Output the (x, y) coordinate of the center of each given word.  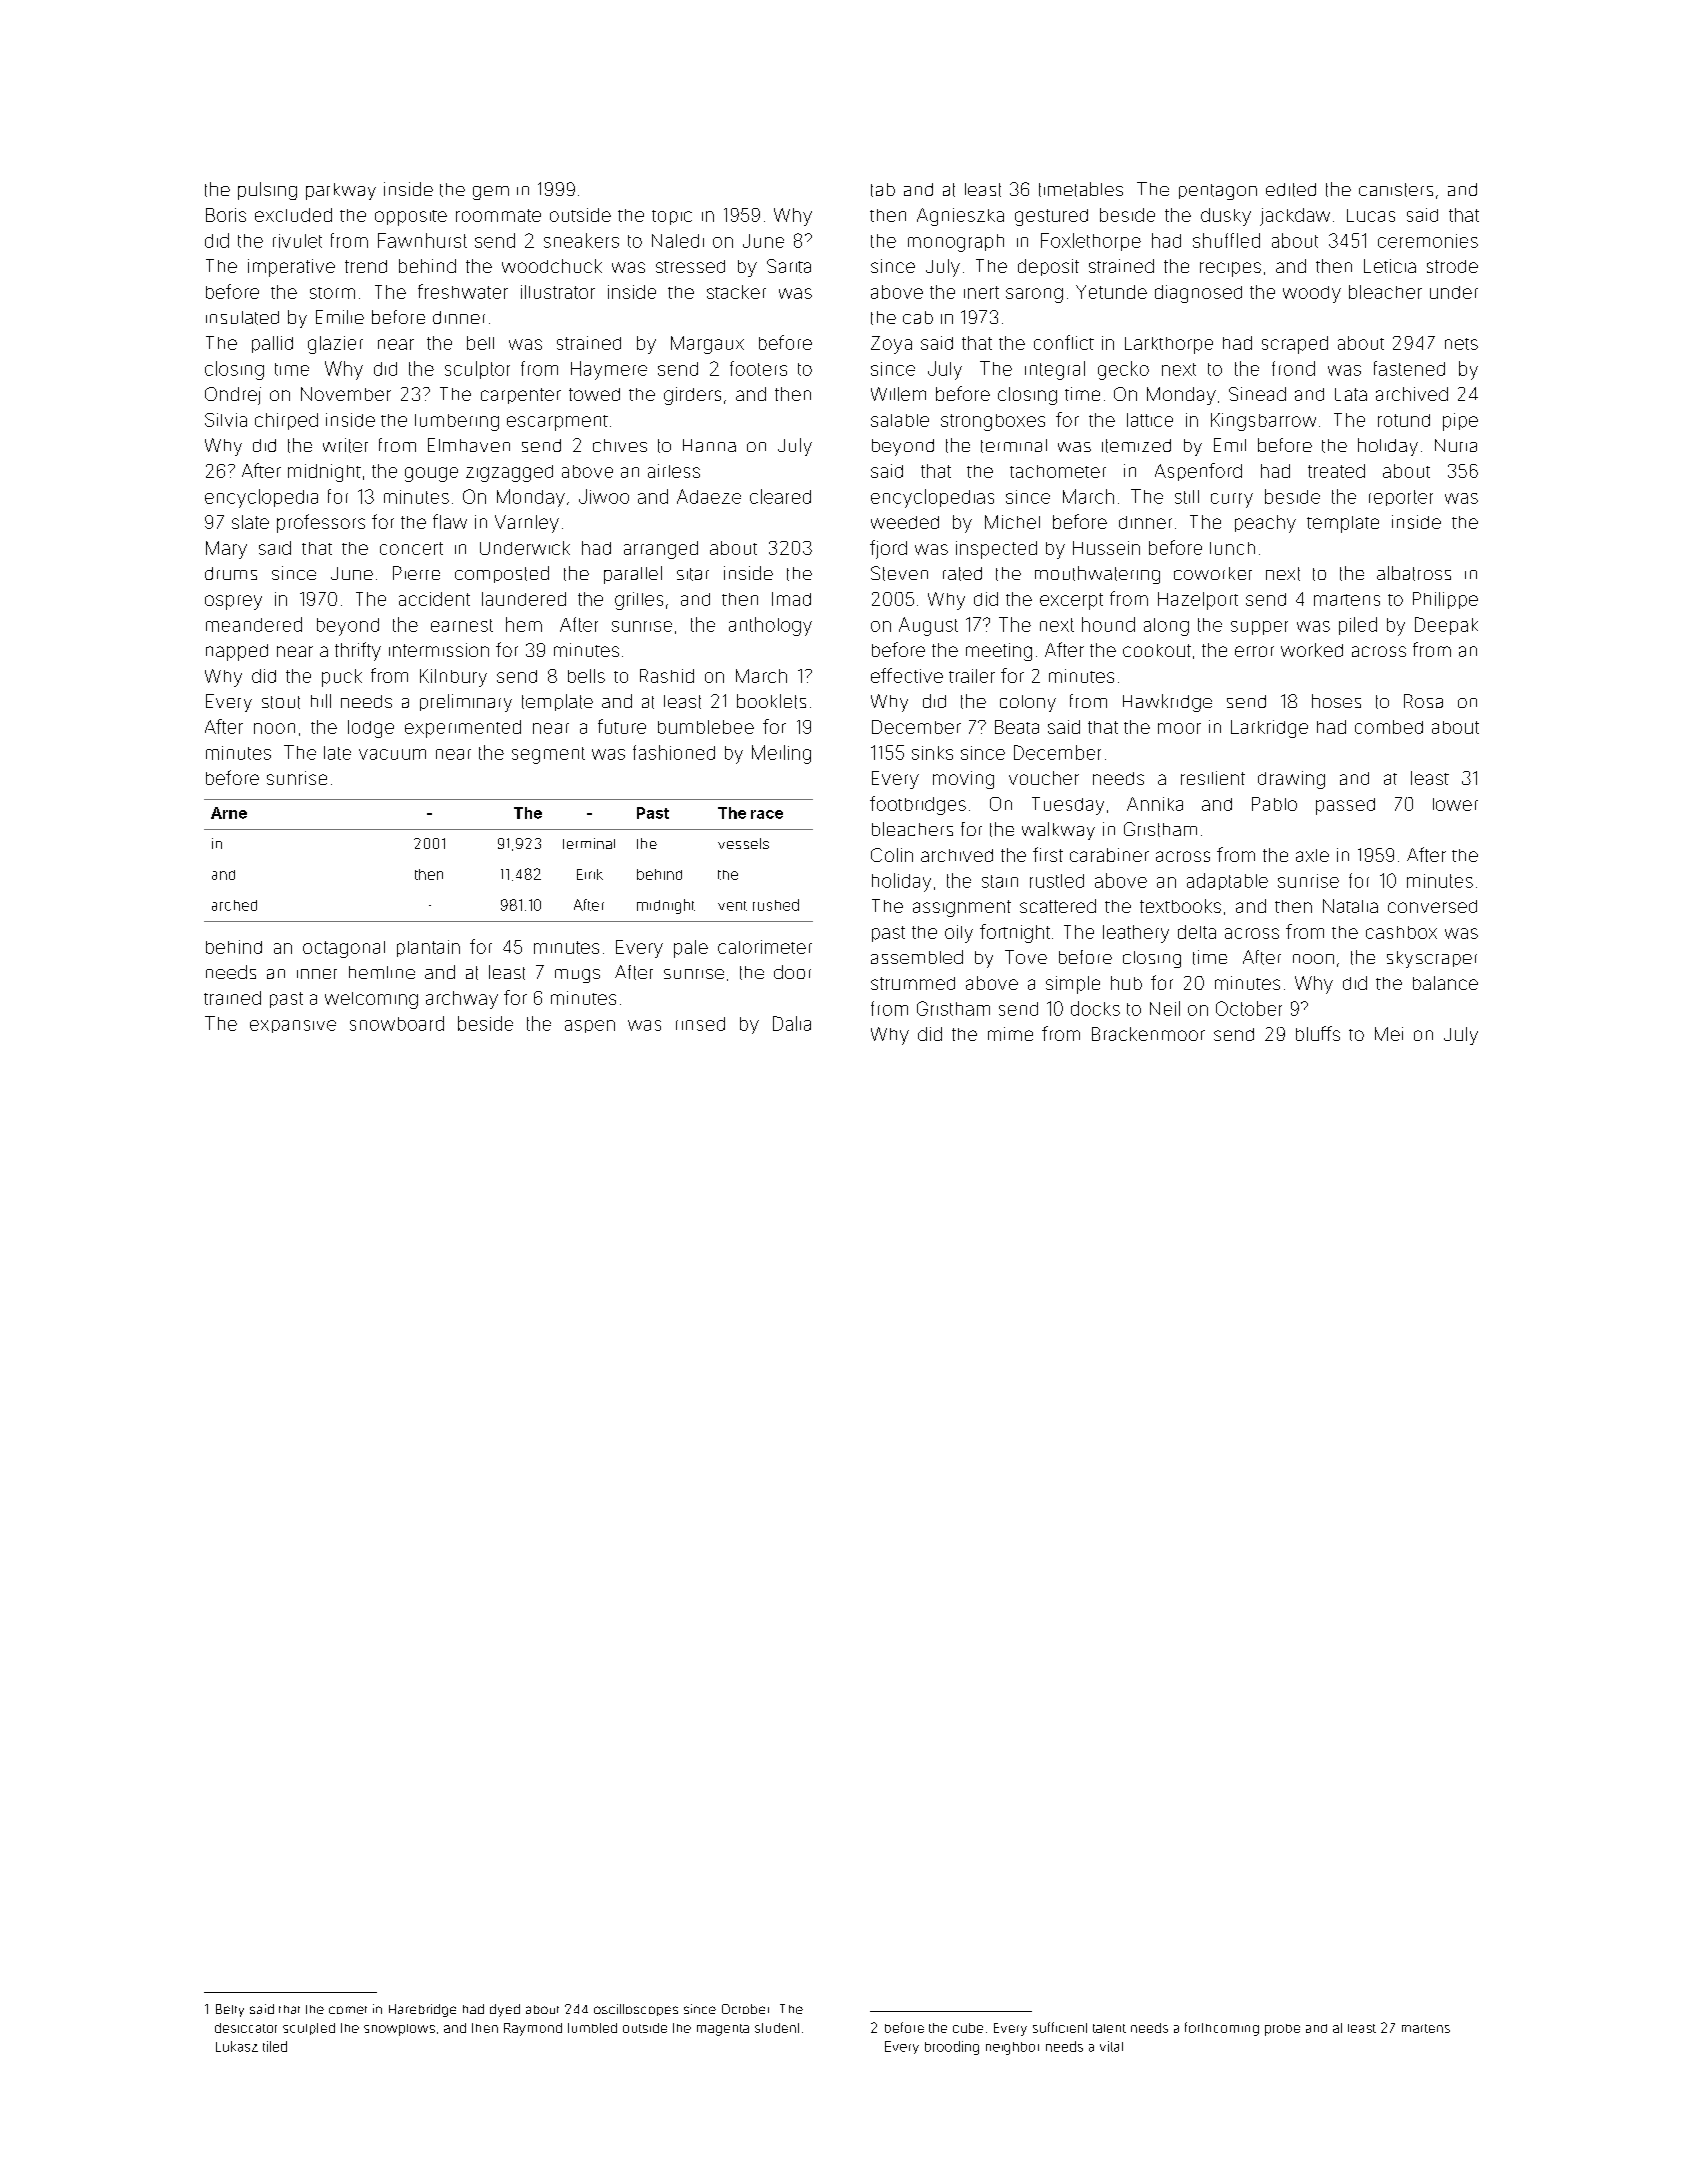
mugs (577, 976)
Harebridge (422, 2010)
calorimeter (765, 947)
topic (672, 217)
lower (1455, 804)
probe (1282, 2030)
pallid (272, 344)
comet (348, 2010)
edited (1291, 190)
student (777, 2028)
